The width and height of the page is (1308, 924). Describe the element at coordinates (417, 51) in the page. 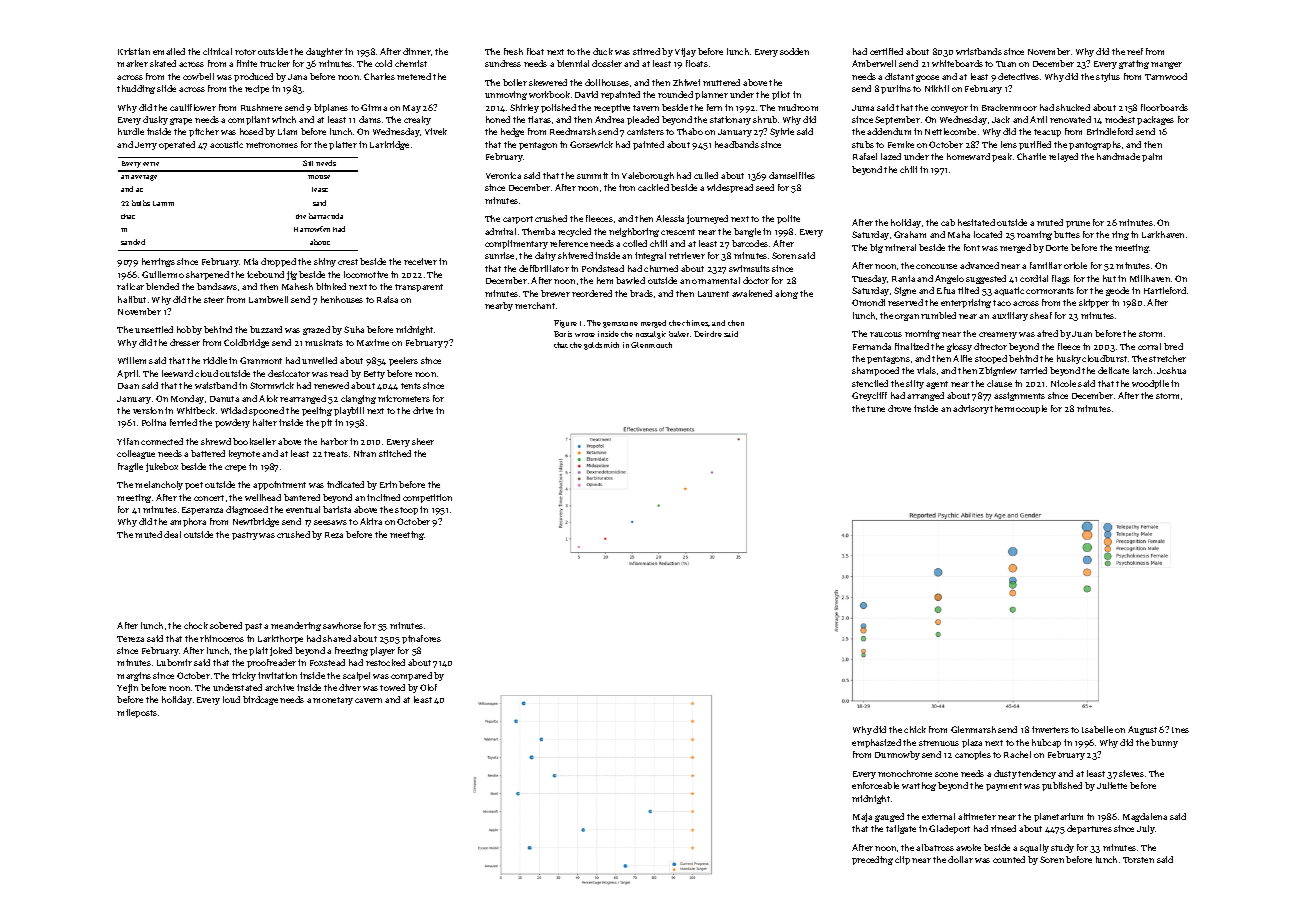

I see `dinner` at that location.
